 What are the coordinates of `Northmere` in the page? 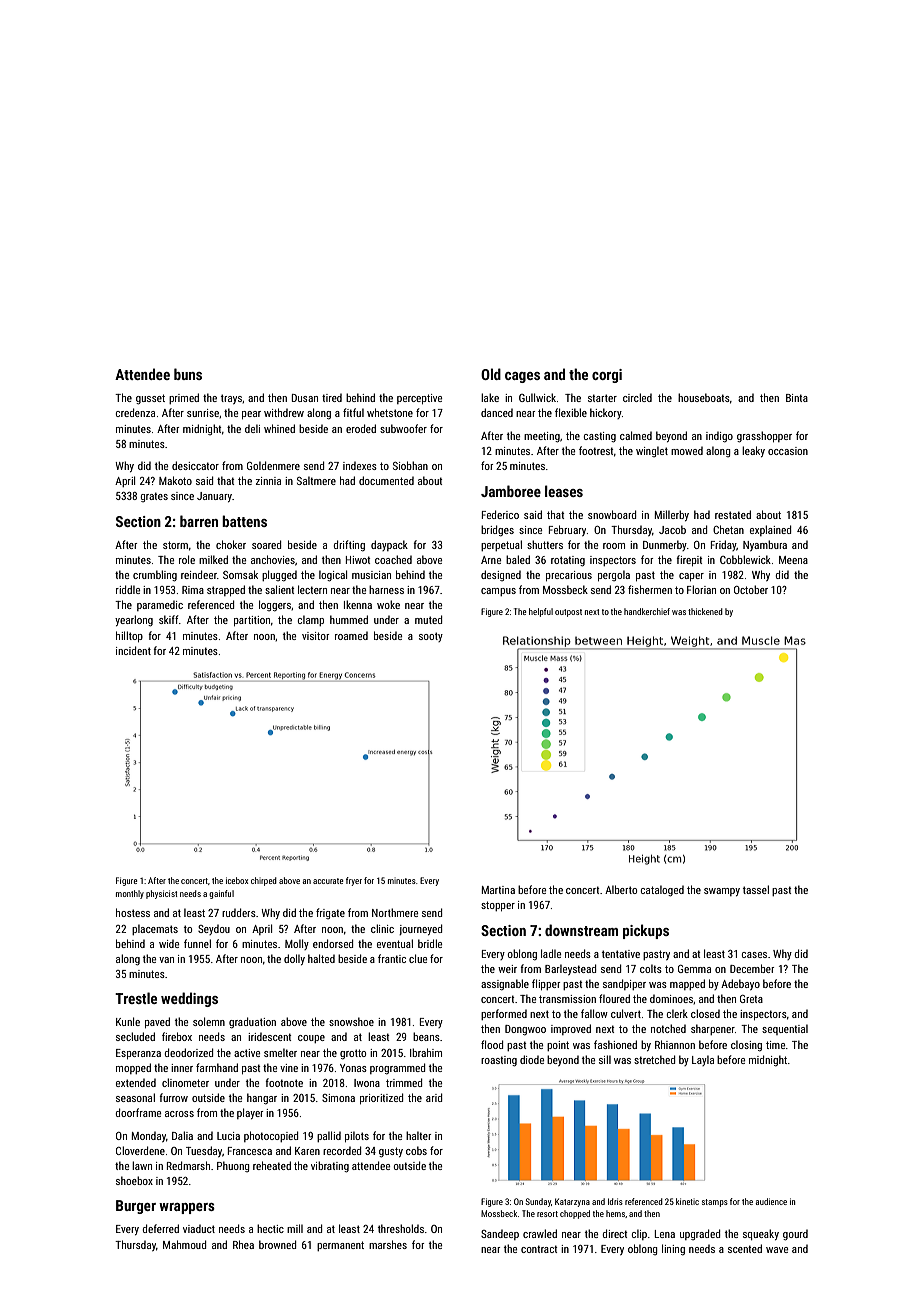 It's located at (395, 912).
